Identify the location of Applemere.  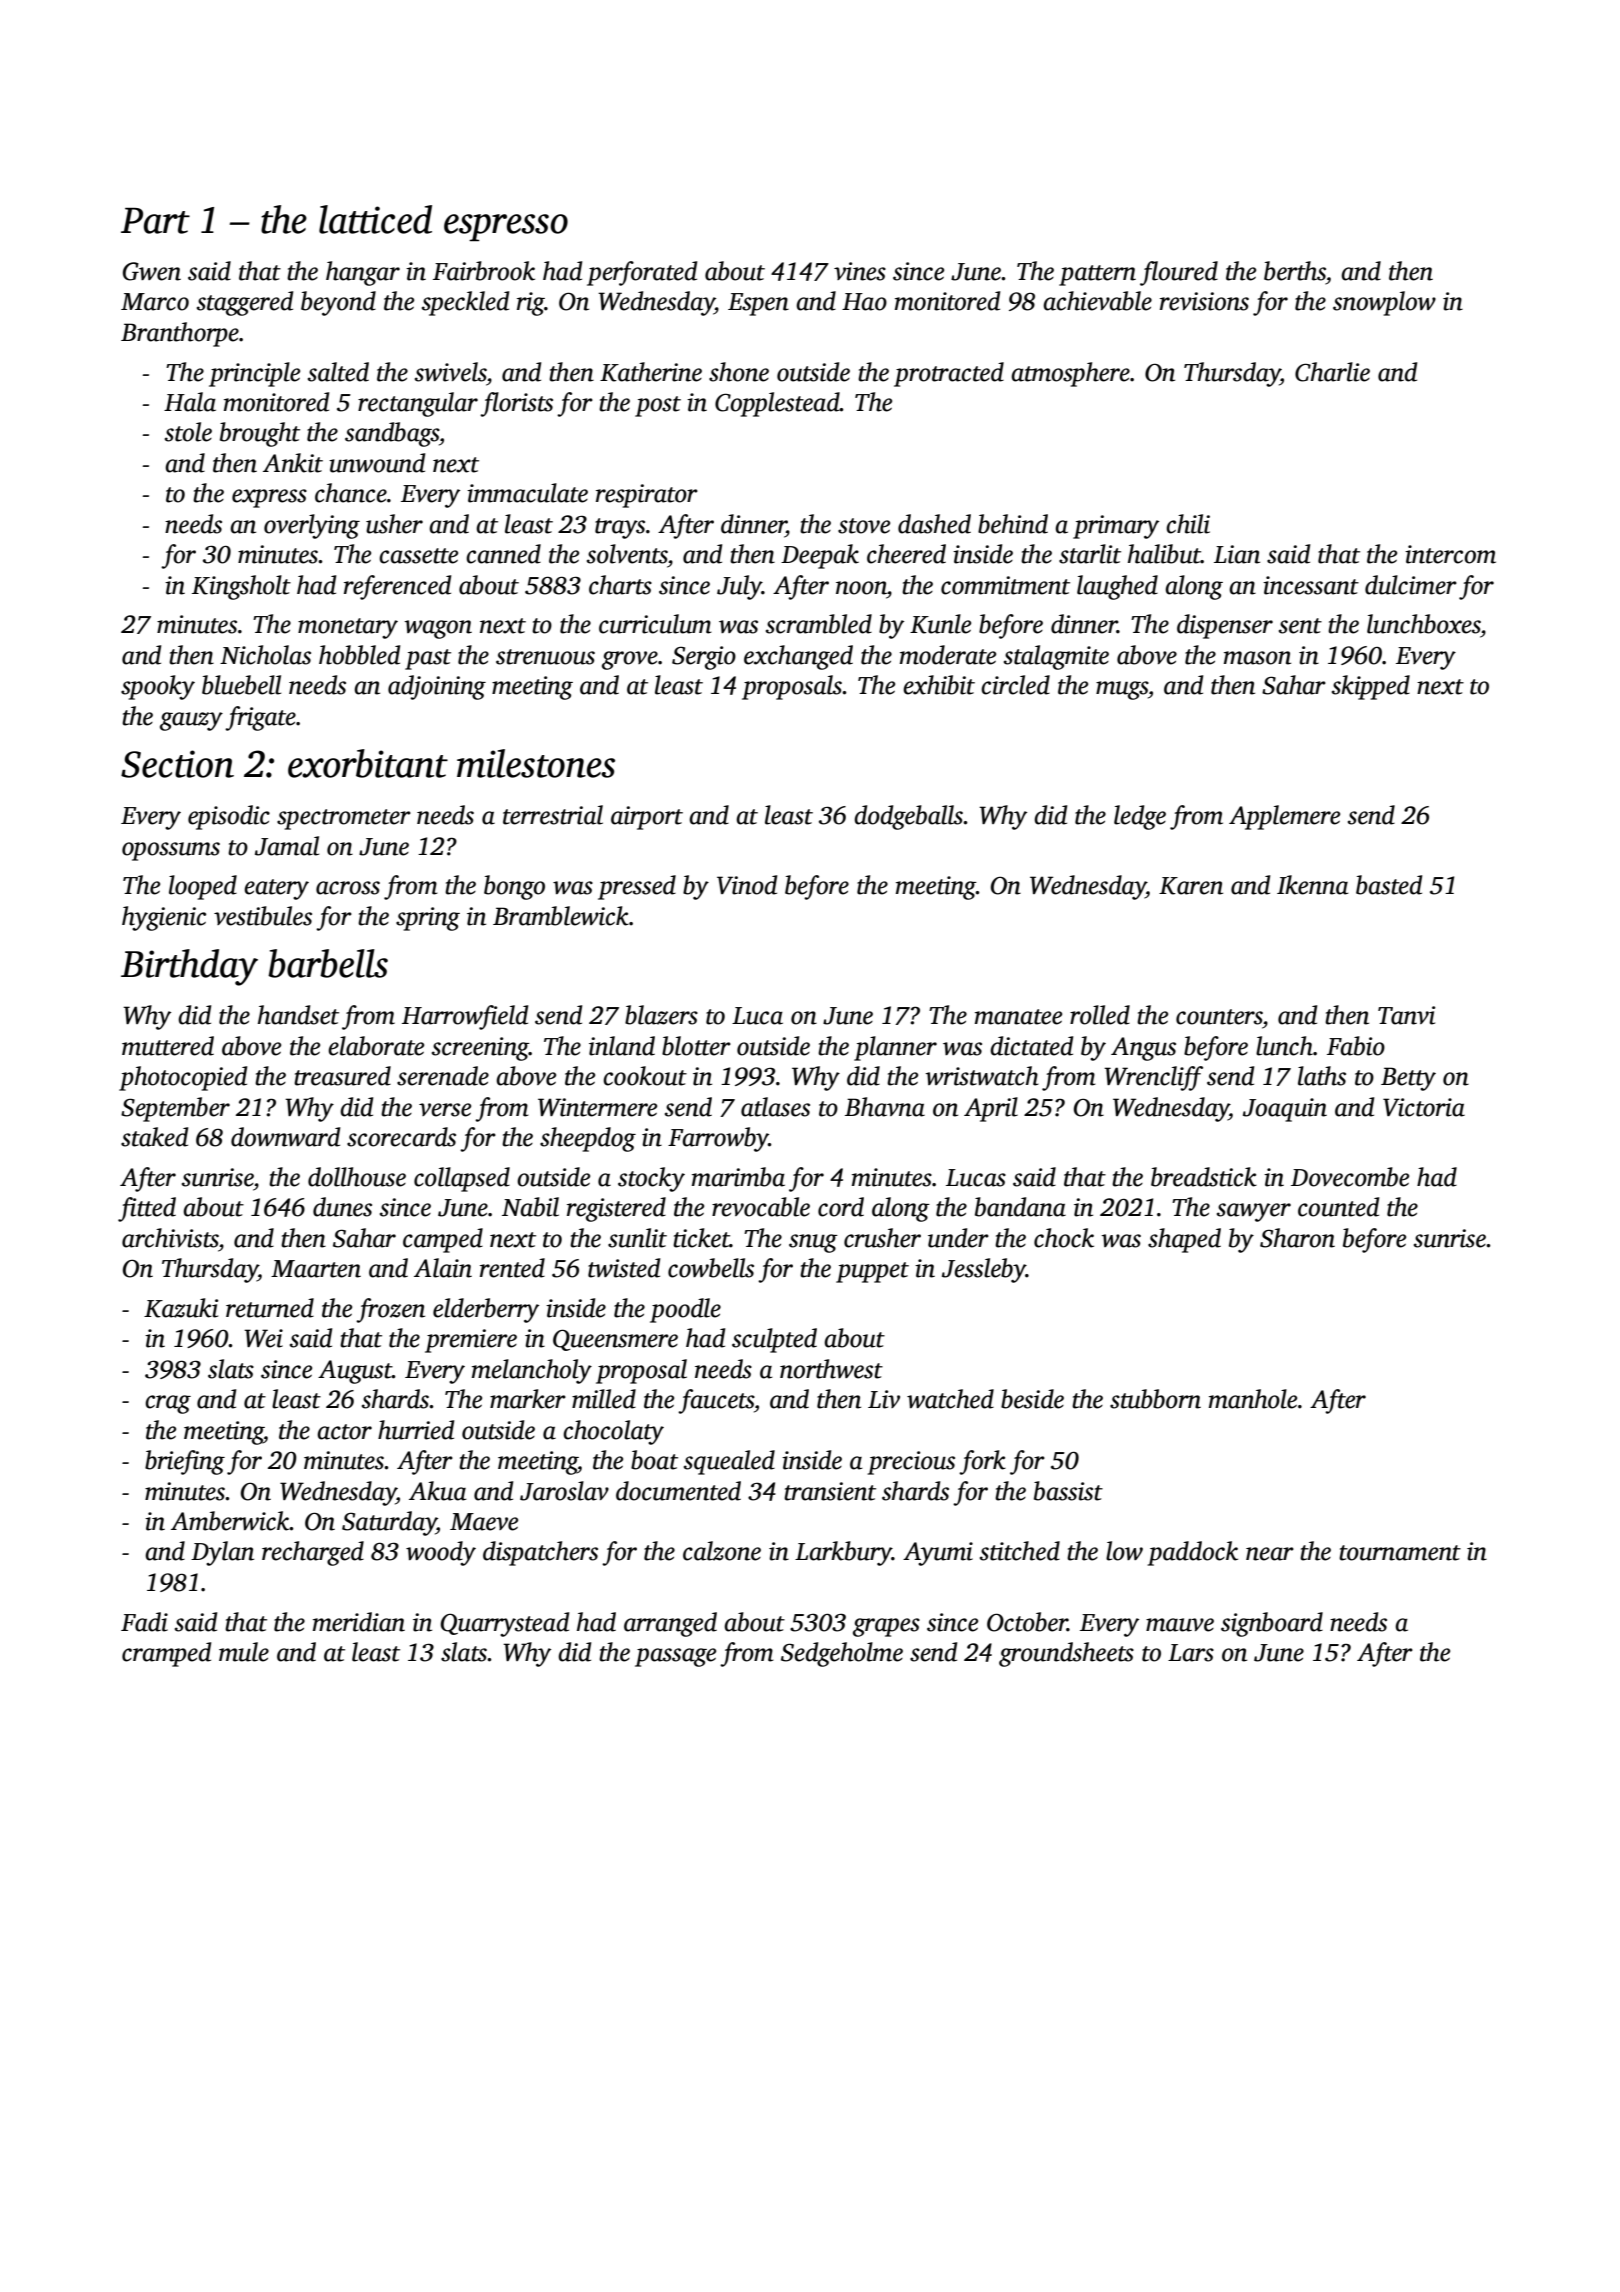
(1284, 817).
